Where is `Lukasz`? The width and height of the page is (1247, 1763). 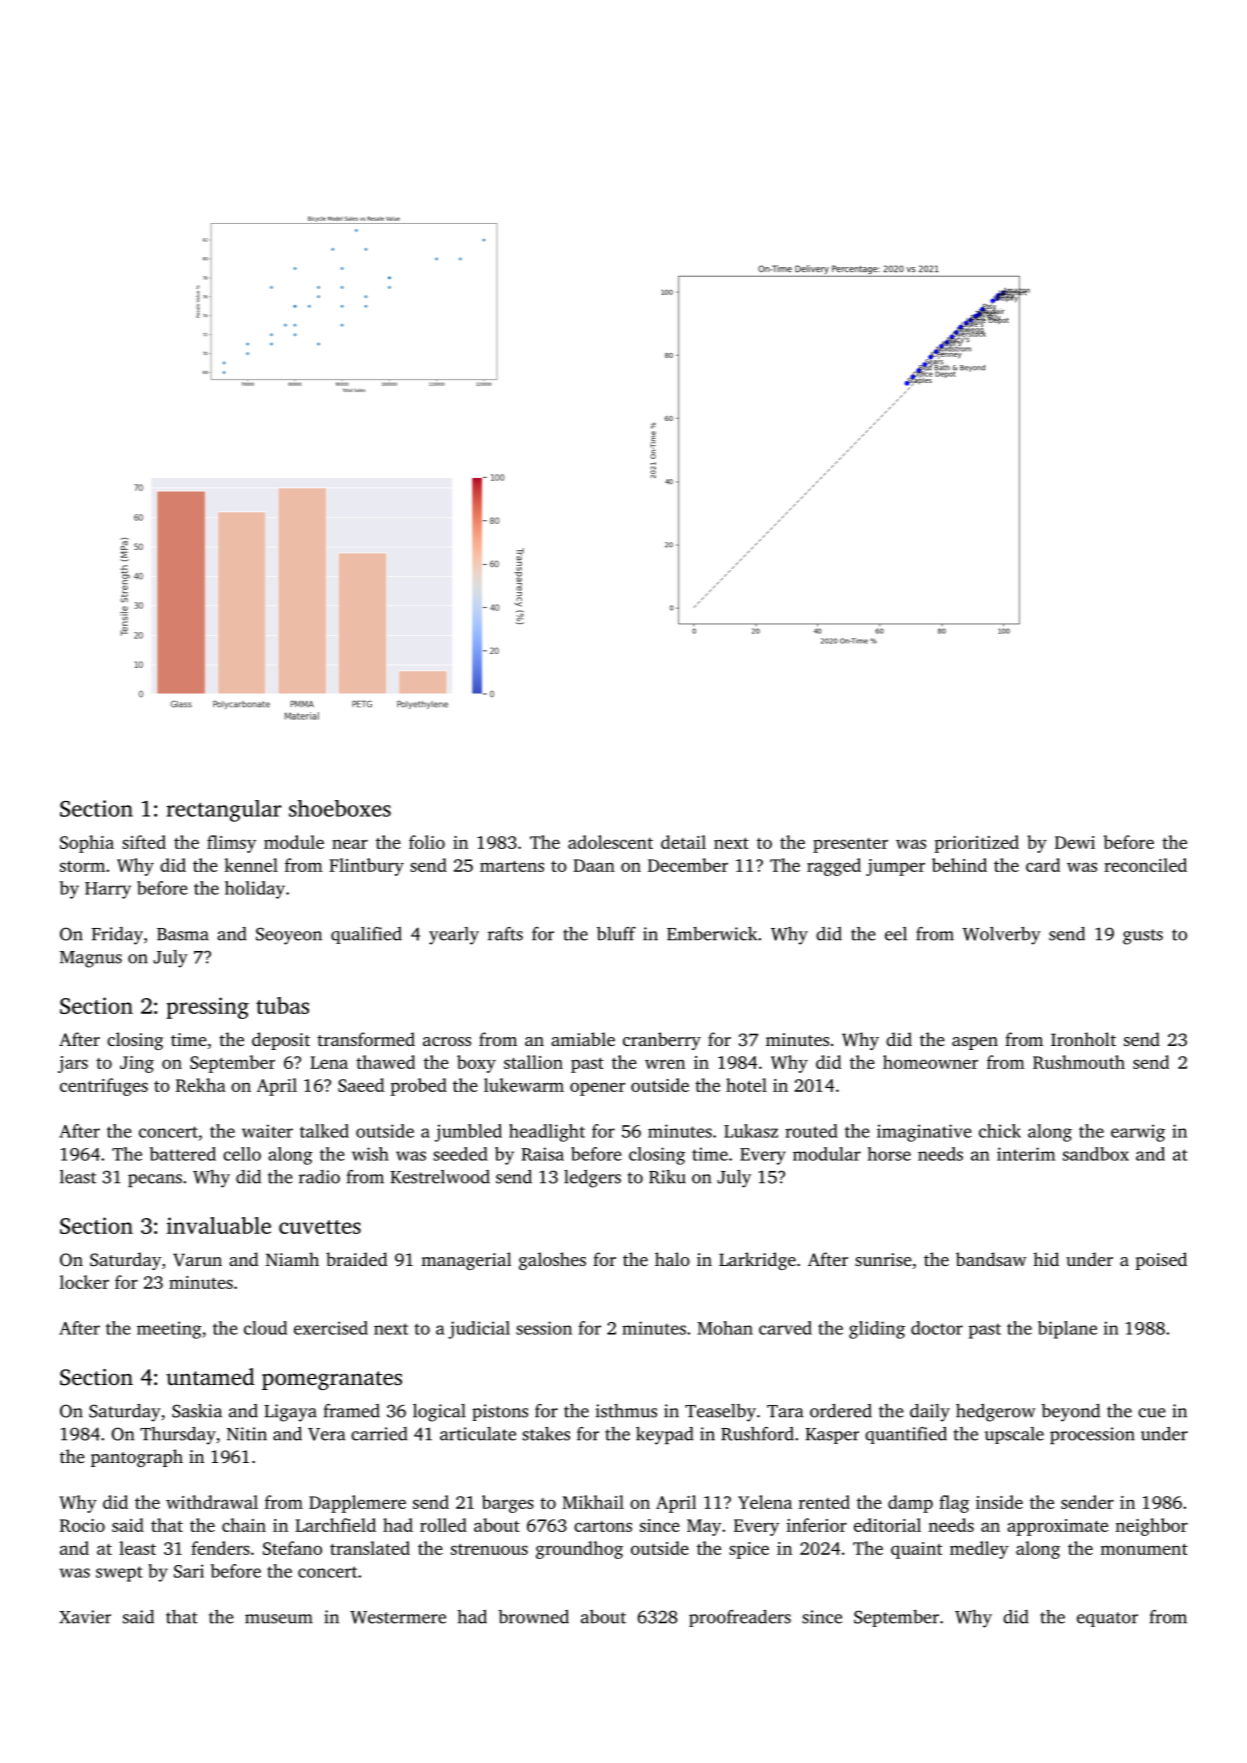
Lukasz is located at coordinates (751, 1131).
